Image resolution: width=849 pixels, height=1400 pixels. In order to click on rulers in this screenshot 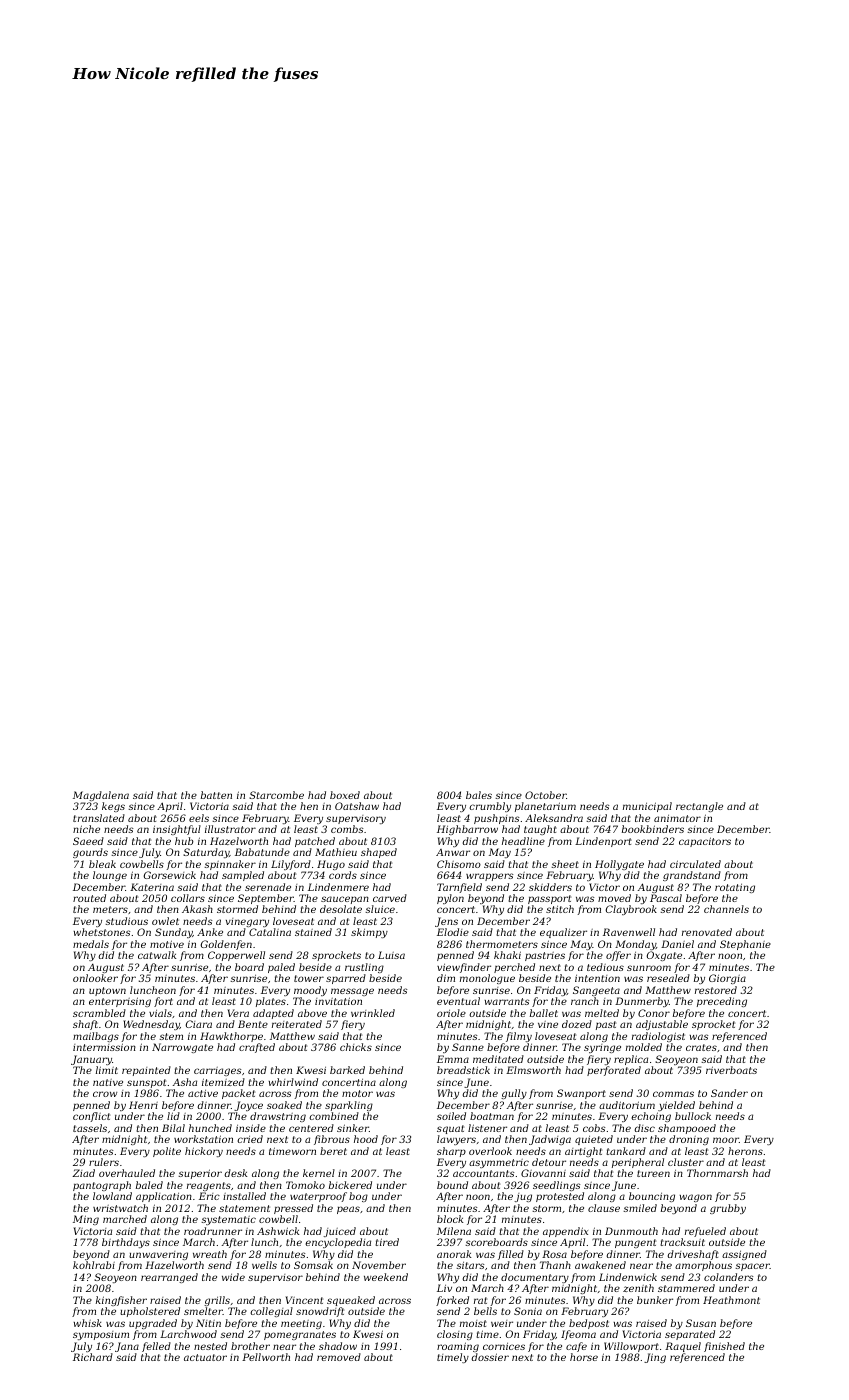, I will do `click(104, 1162)`.
